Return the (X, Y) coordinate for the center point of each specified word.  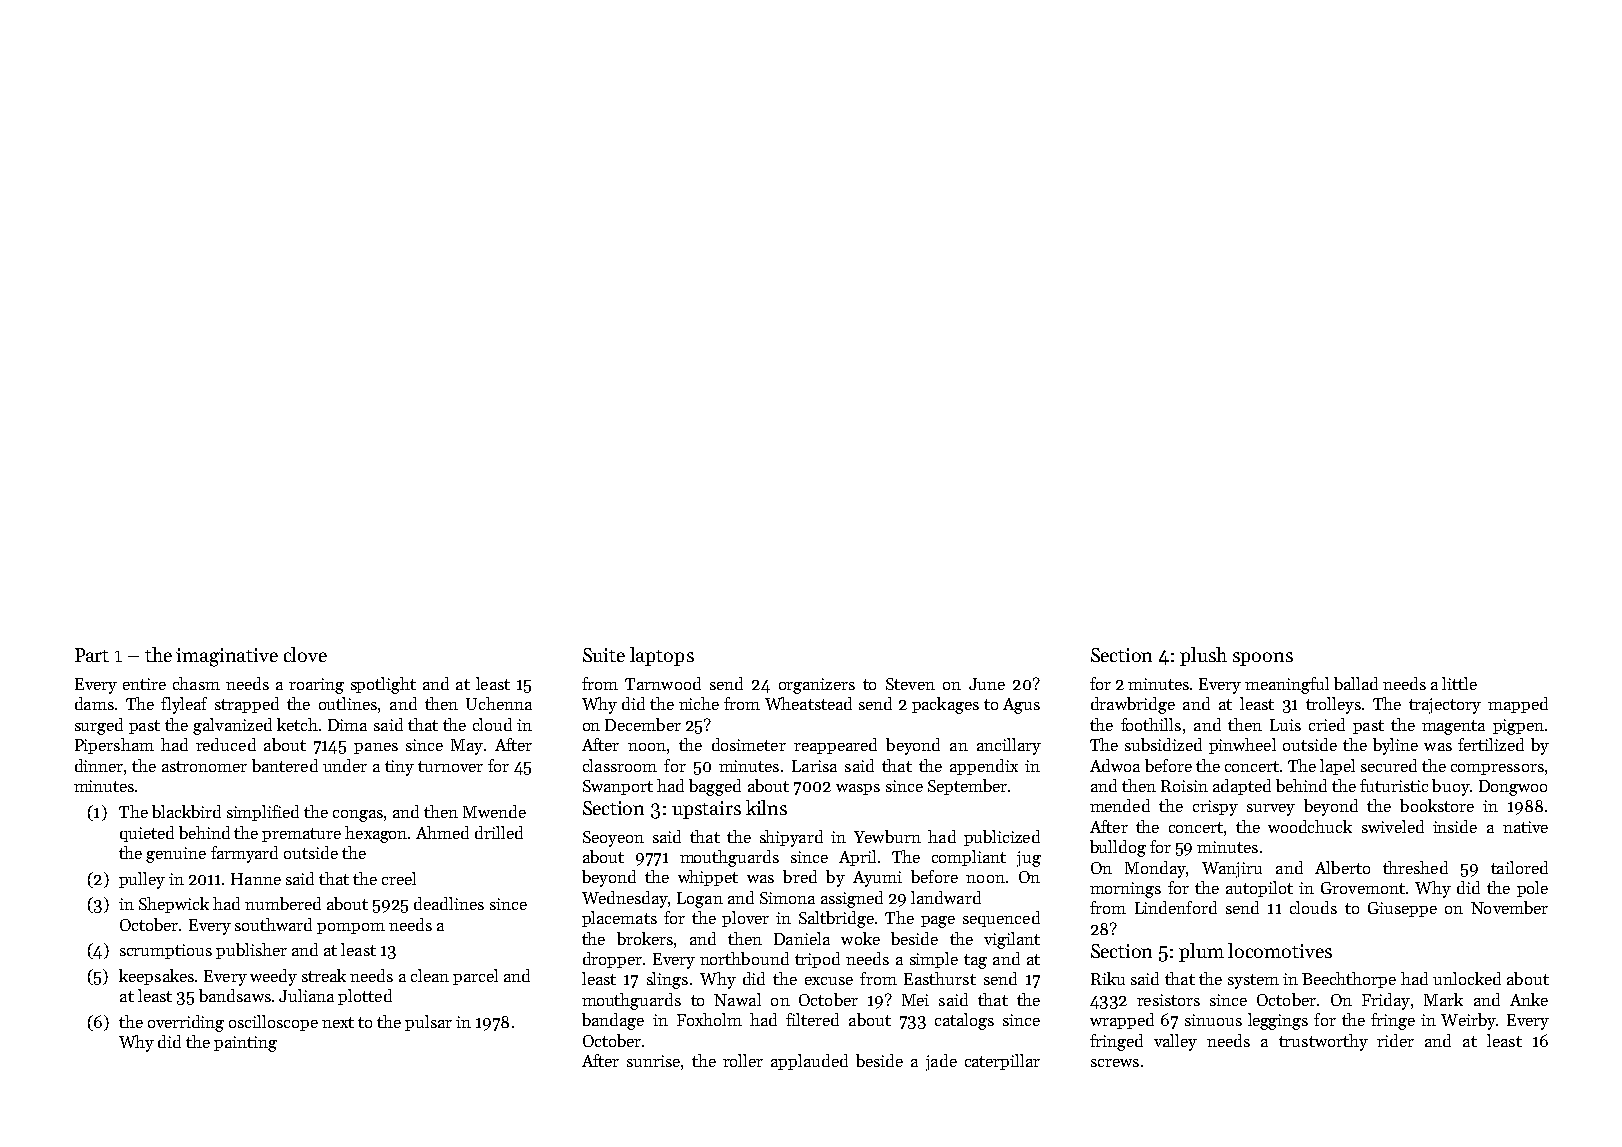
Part (92, 655)
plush (1203, 656)
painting (245, 1044)
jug (1029, 859)
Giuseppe (1402, 909)
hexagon (377, 834)
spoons (1263, 659)
